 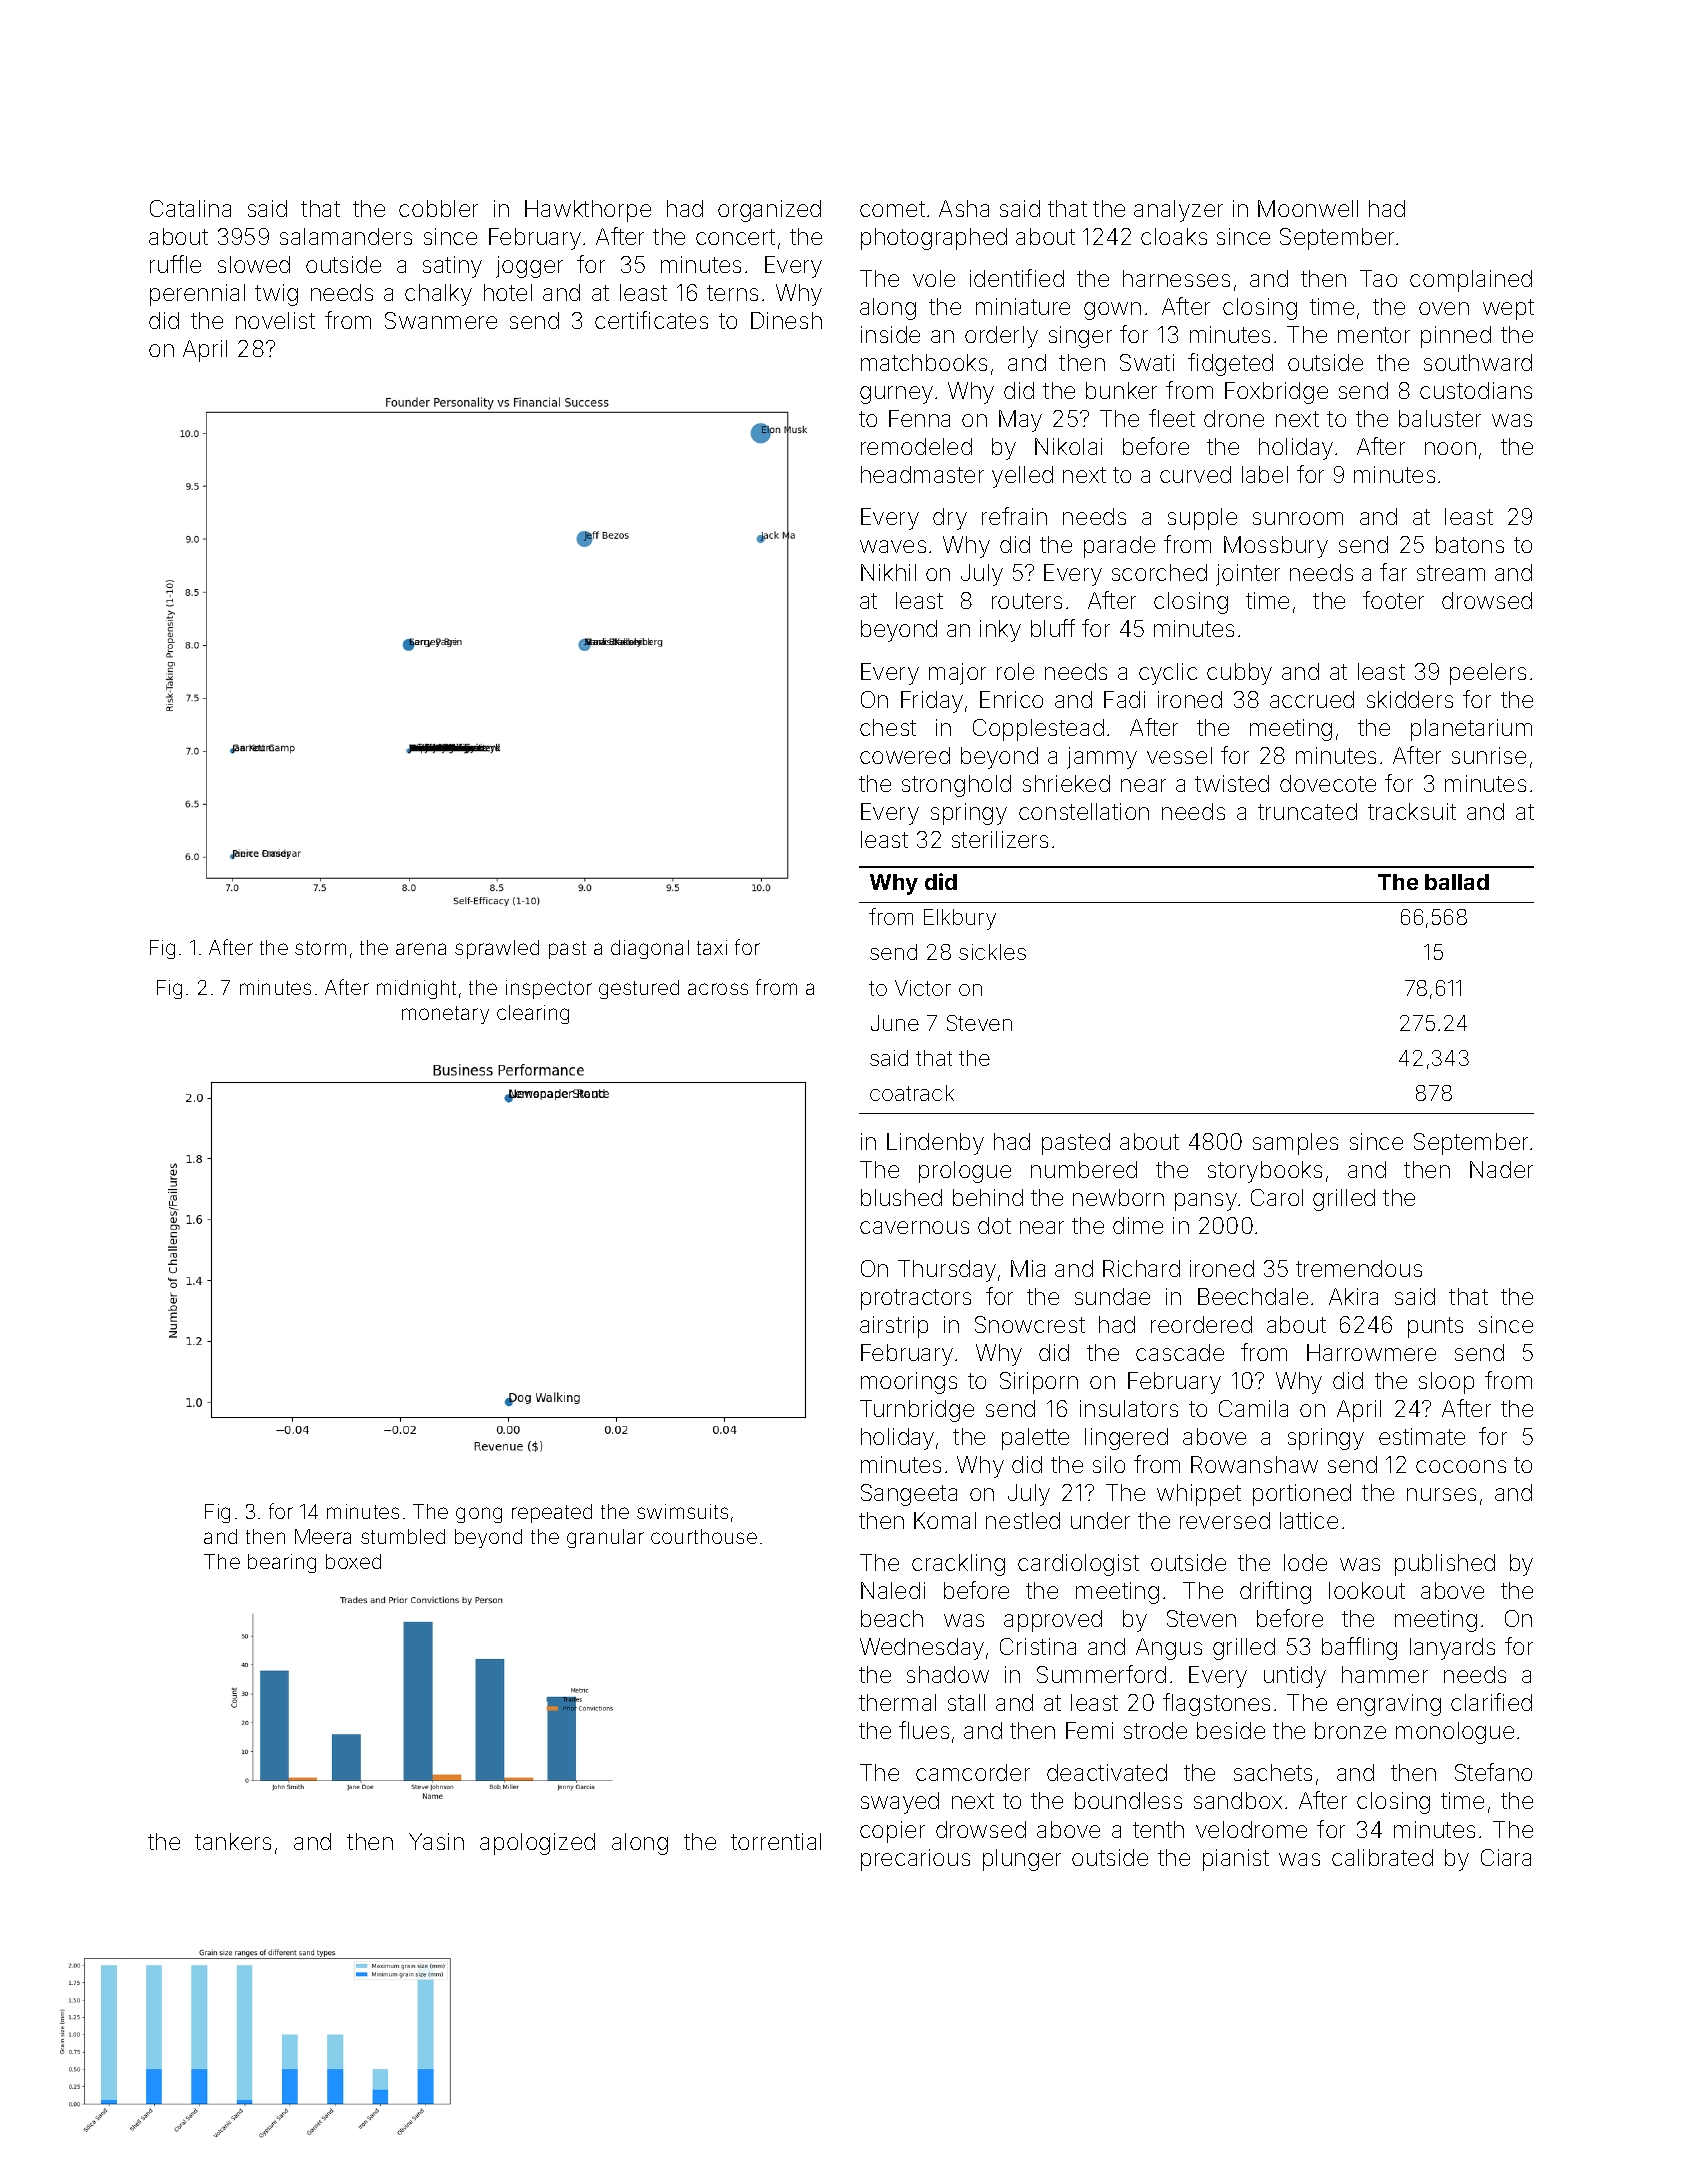 I want to click on tankers, so click(x=233, y=1841).
